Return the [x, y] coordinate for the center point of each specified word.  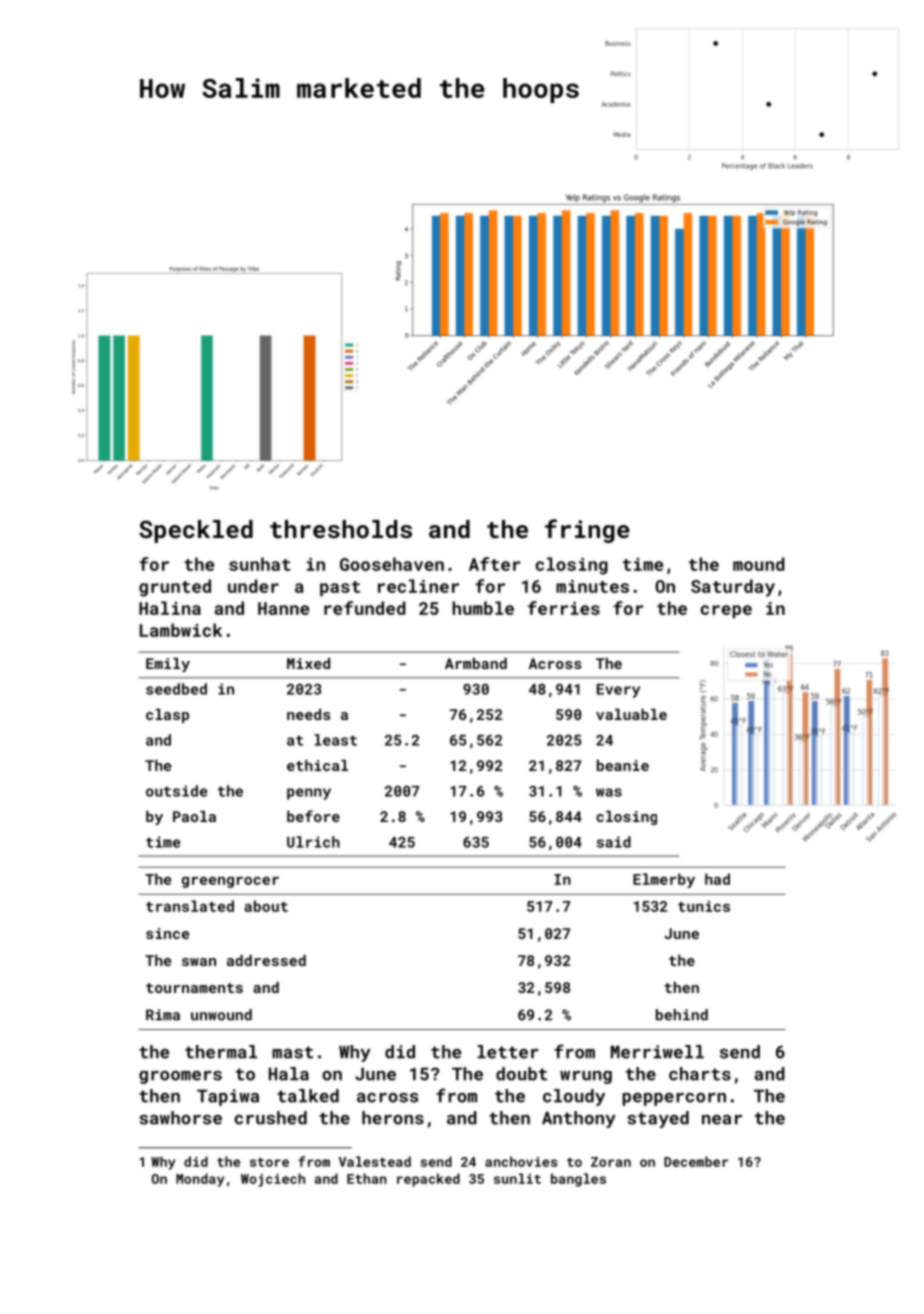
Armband [476, 663]
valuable [631, 714]
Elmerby [664, 880]
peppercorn [674, 1099]
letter [508, 1052]
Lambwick [181, 630]
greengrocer [230, 882]
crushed [271, 1118]
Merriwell [657, 1052]
